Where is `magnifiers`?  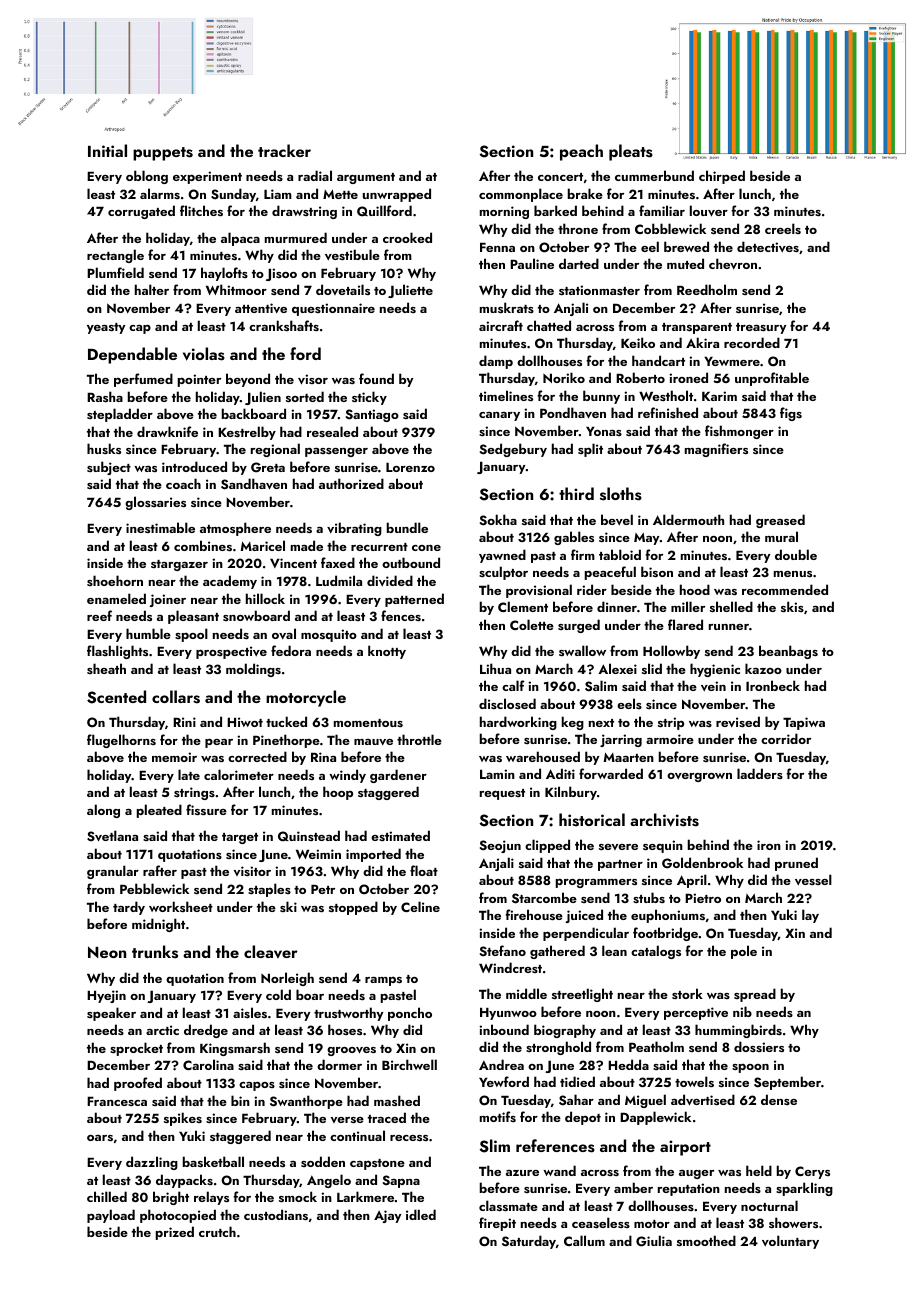
magnifiers is located at coordinates (716, 450).
